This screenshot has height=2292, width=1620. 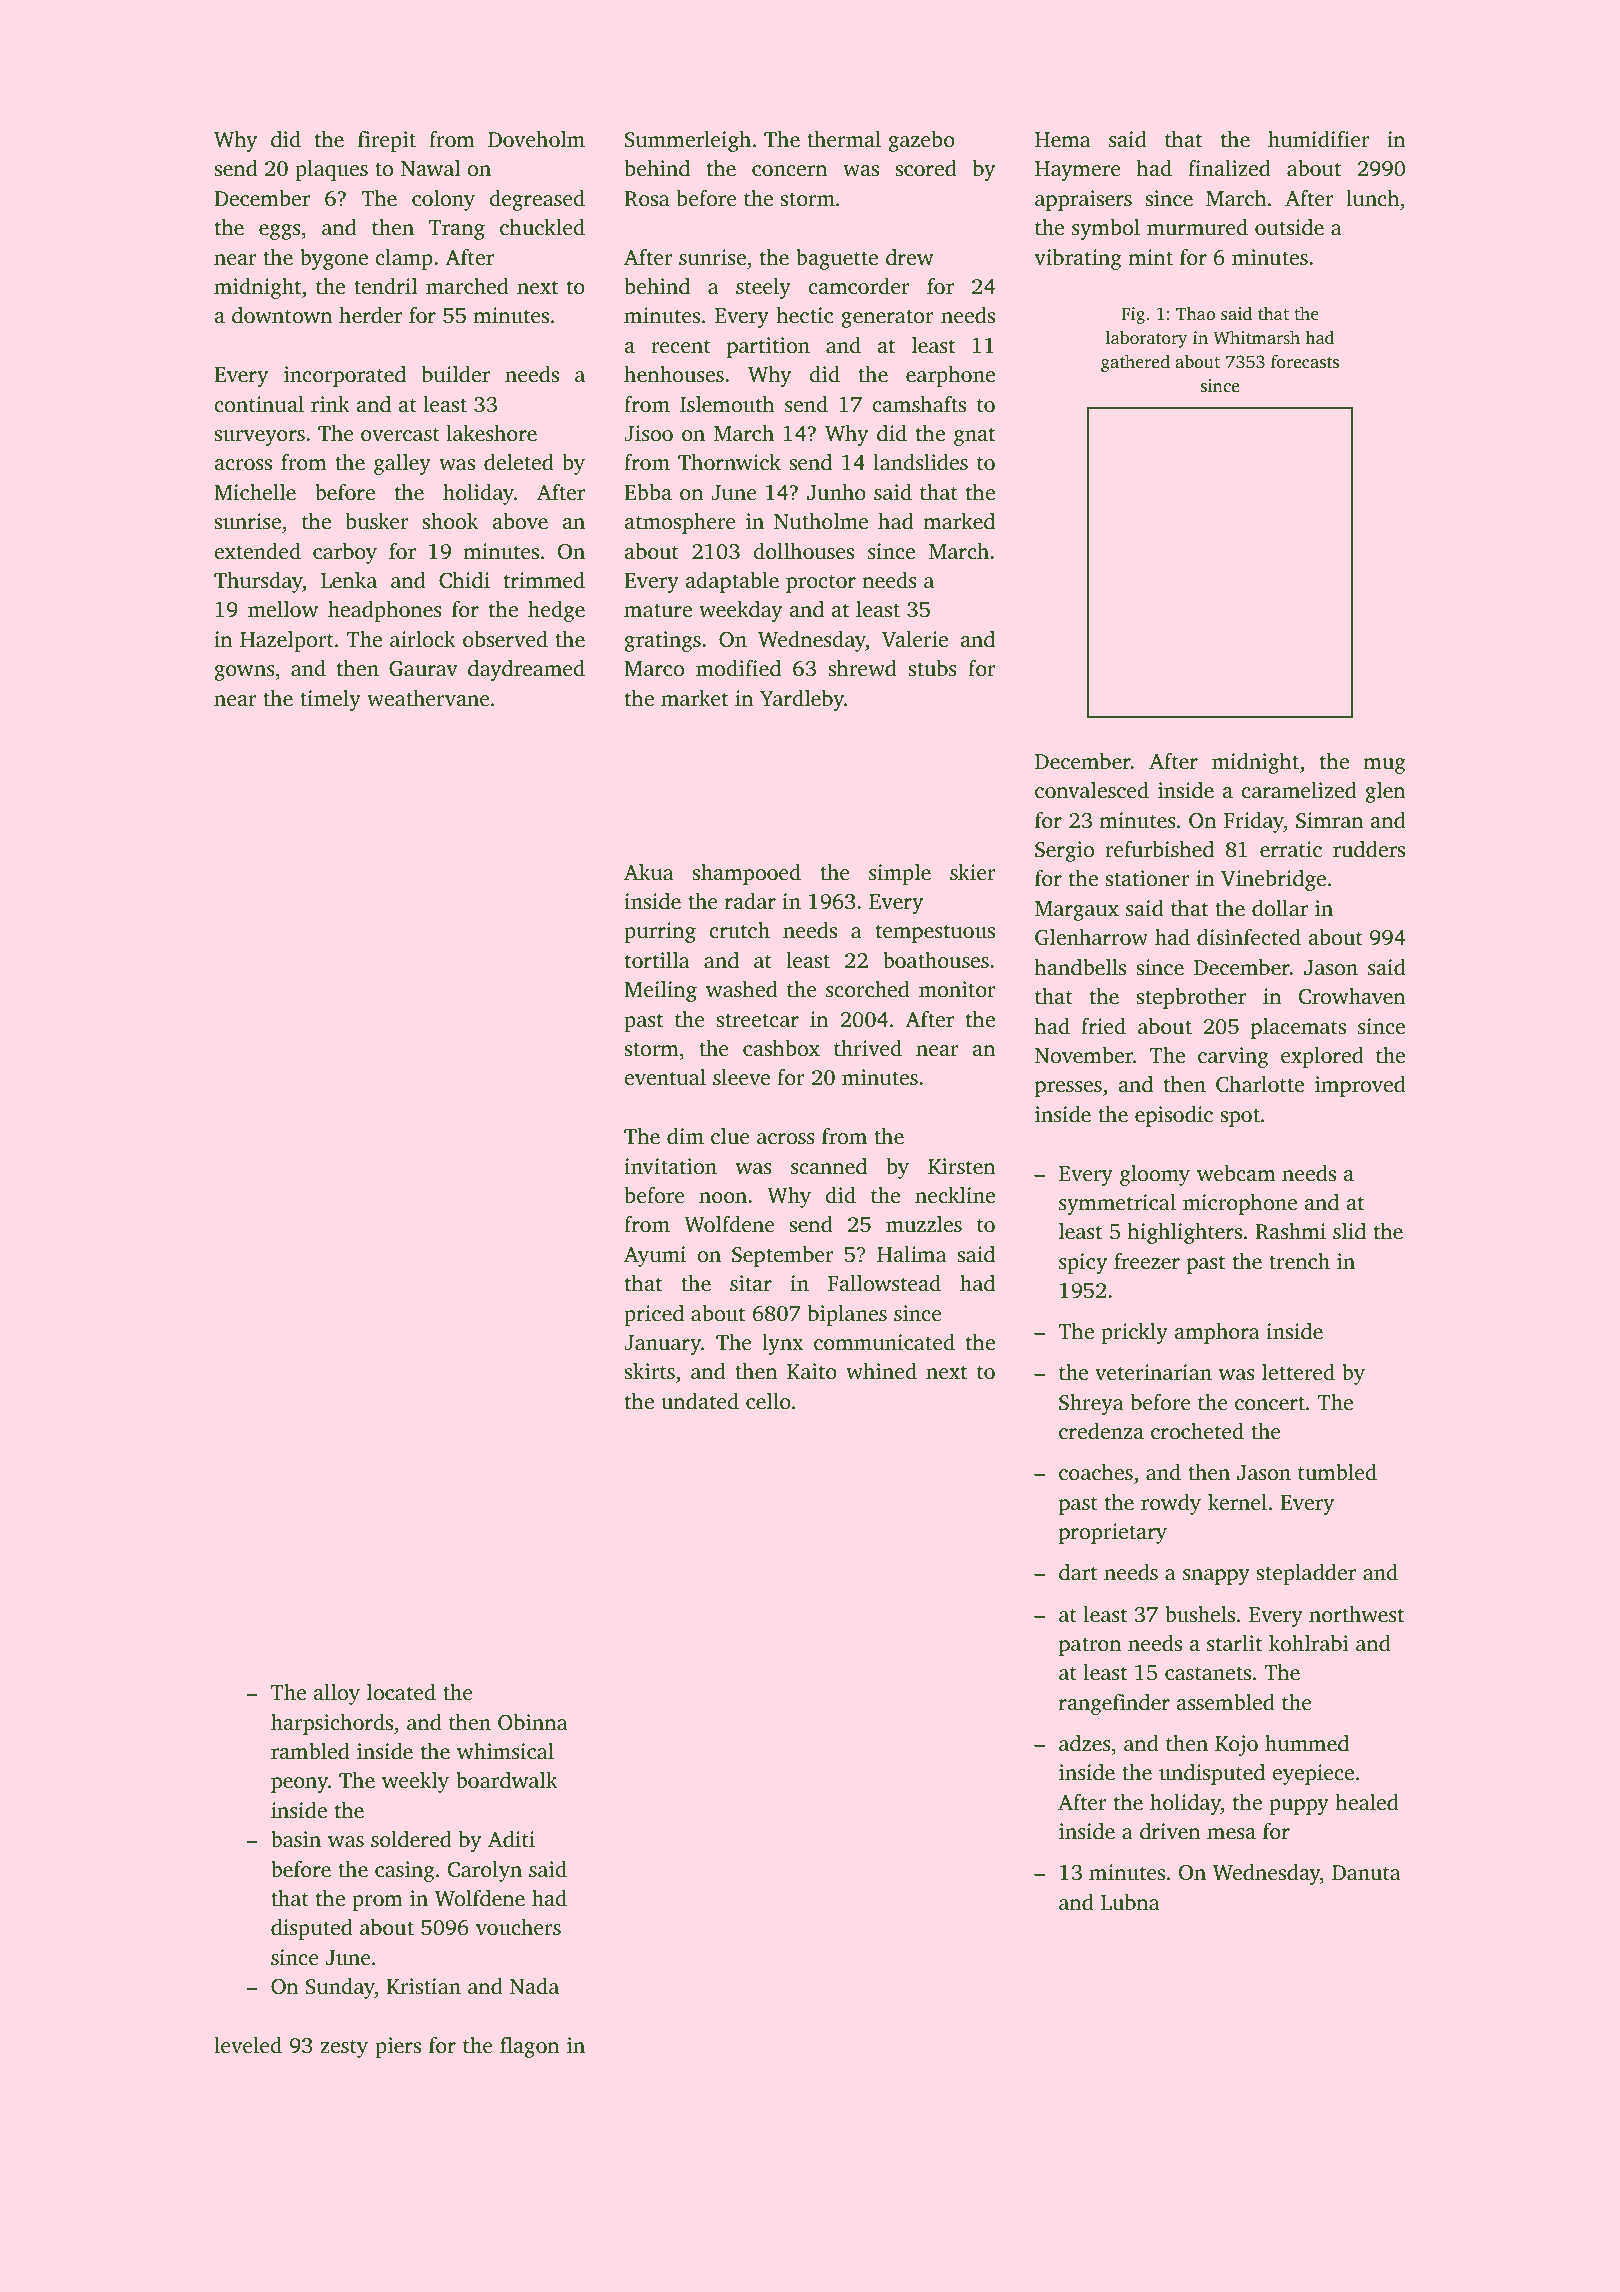 I want to click on lunch, so click(x=1373, y=198).
